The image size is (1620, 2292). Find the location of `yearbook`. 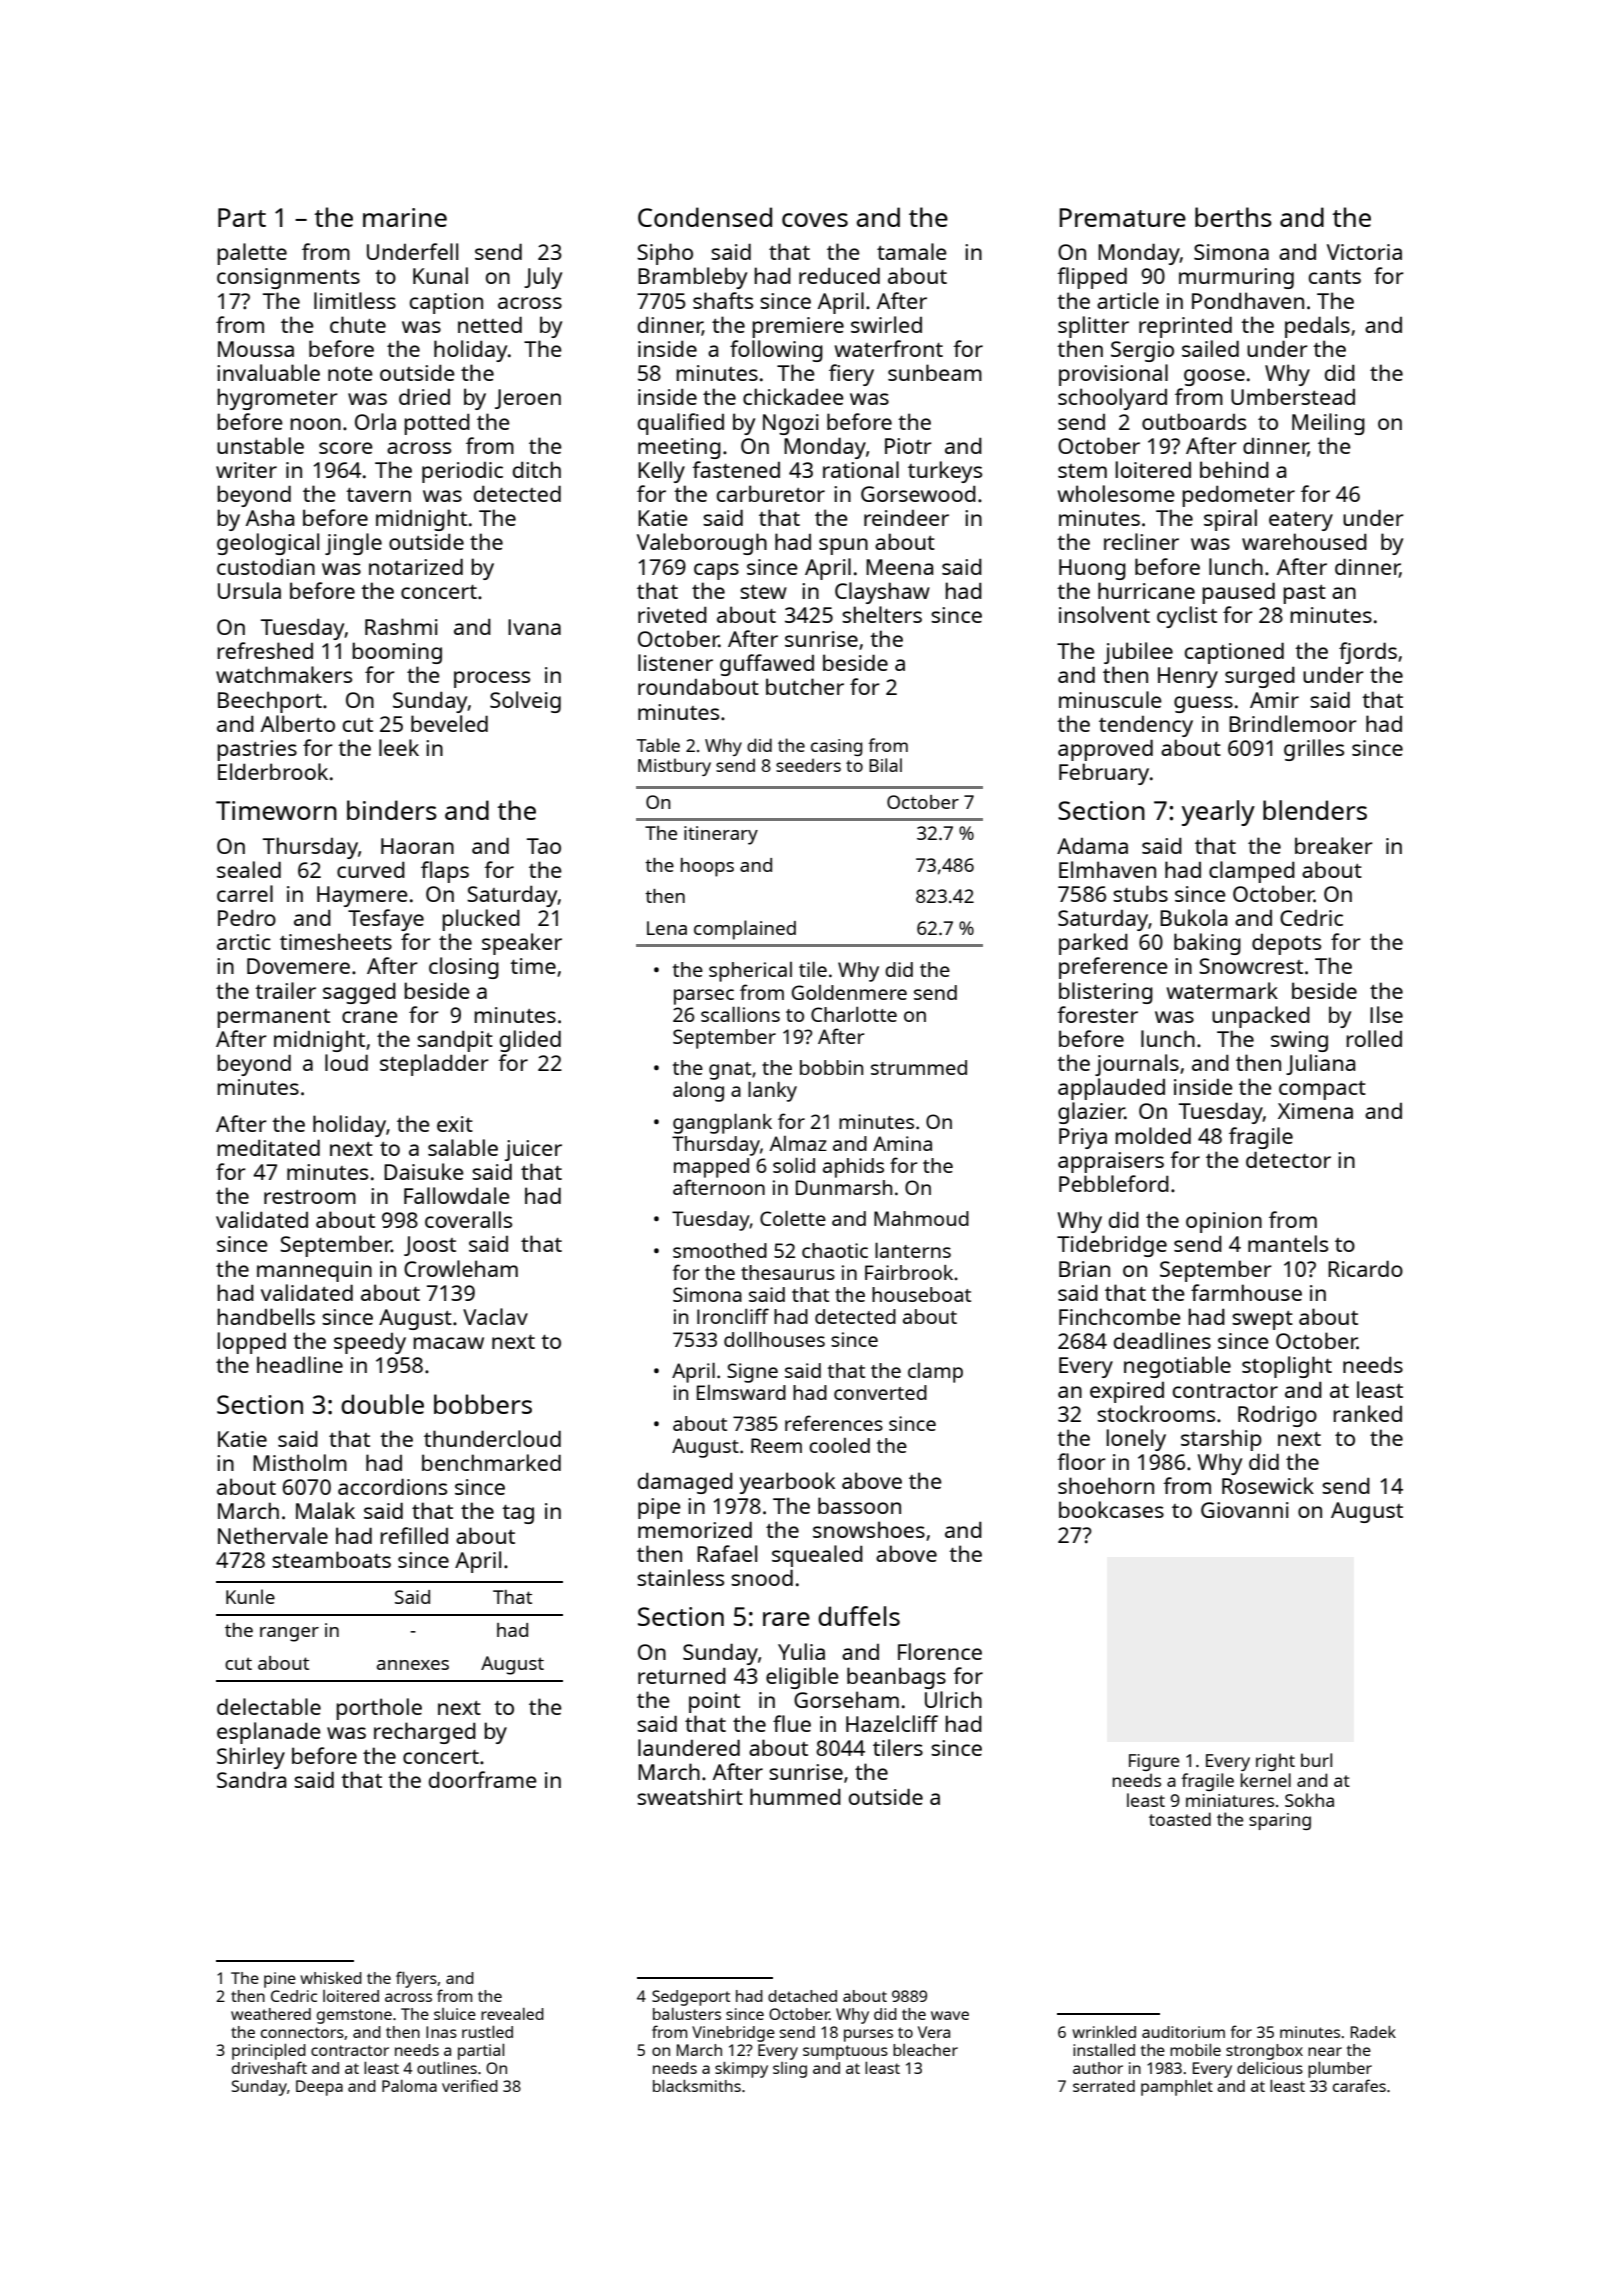

yearbook is located at coordinates (787, 1483).
